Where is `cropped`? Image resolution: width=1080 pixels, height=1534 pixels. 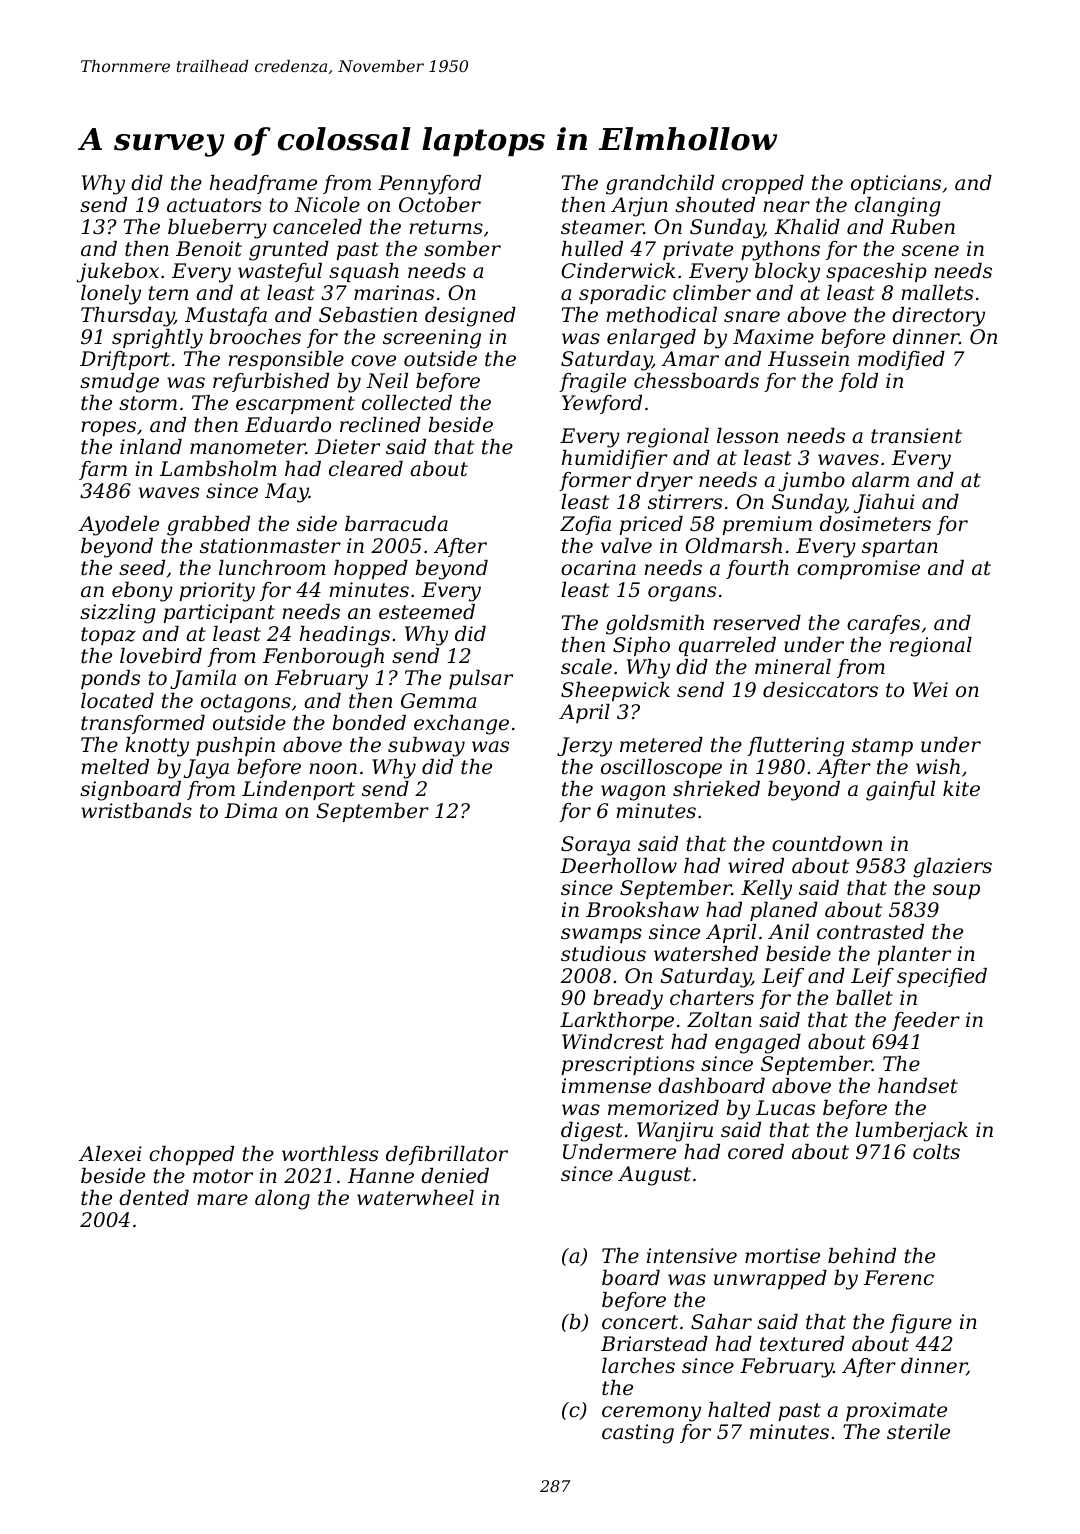
cropped is located at coordinates (763, 184).
